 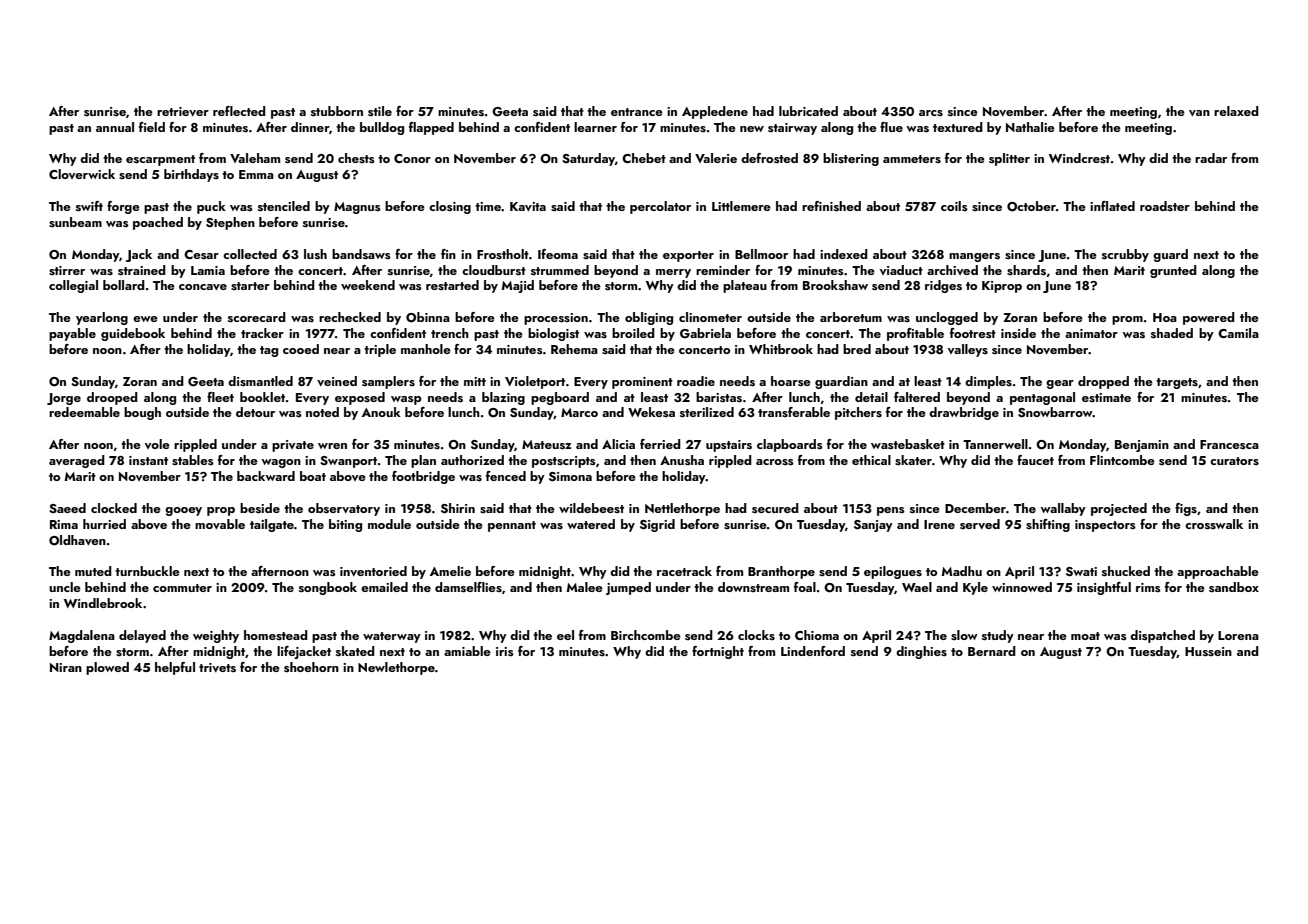 What do you see at coordinates (311, 667) in the page?
I see `shoehorn` at bounding box center [311, 667].
